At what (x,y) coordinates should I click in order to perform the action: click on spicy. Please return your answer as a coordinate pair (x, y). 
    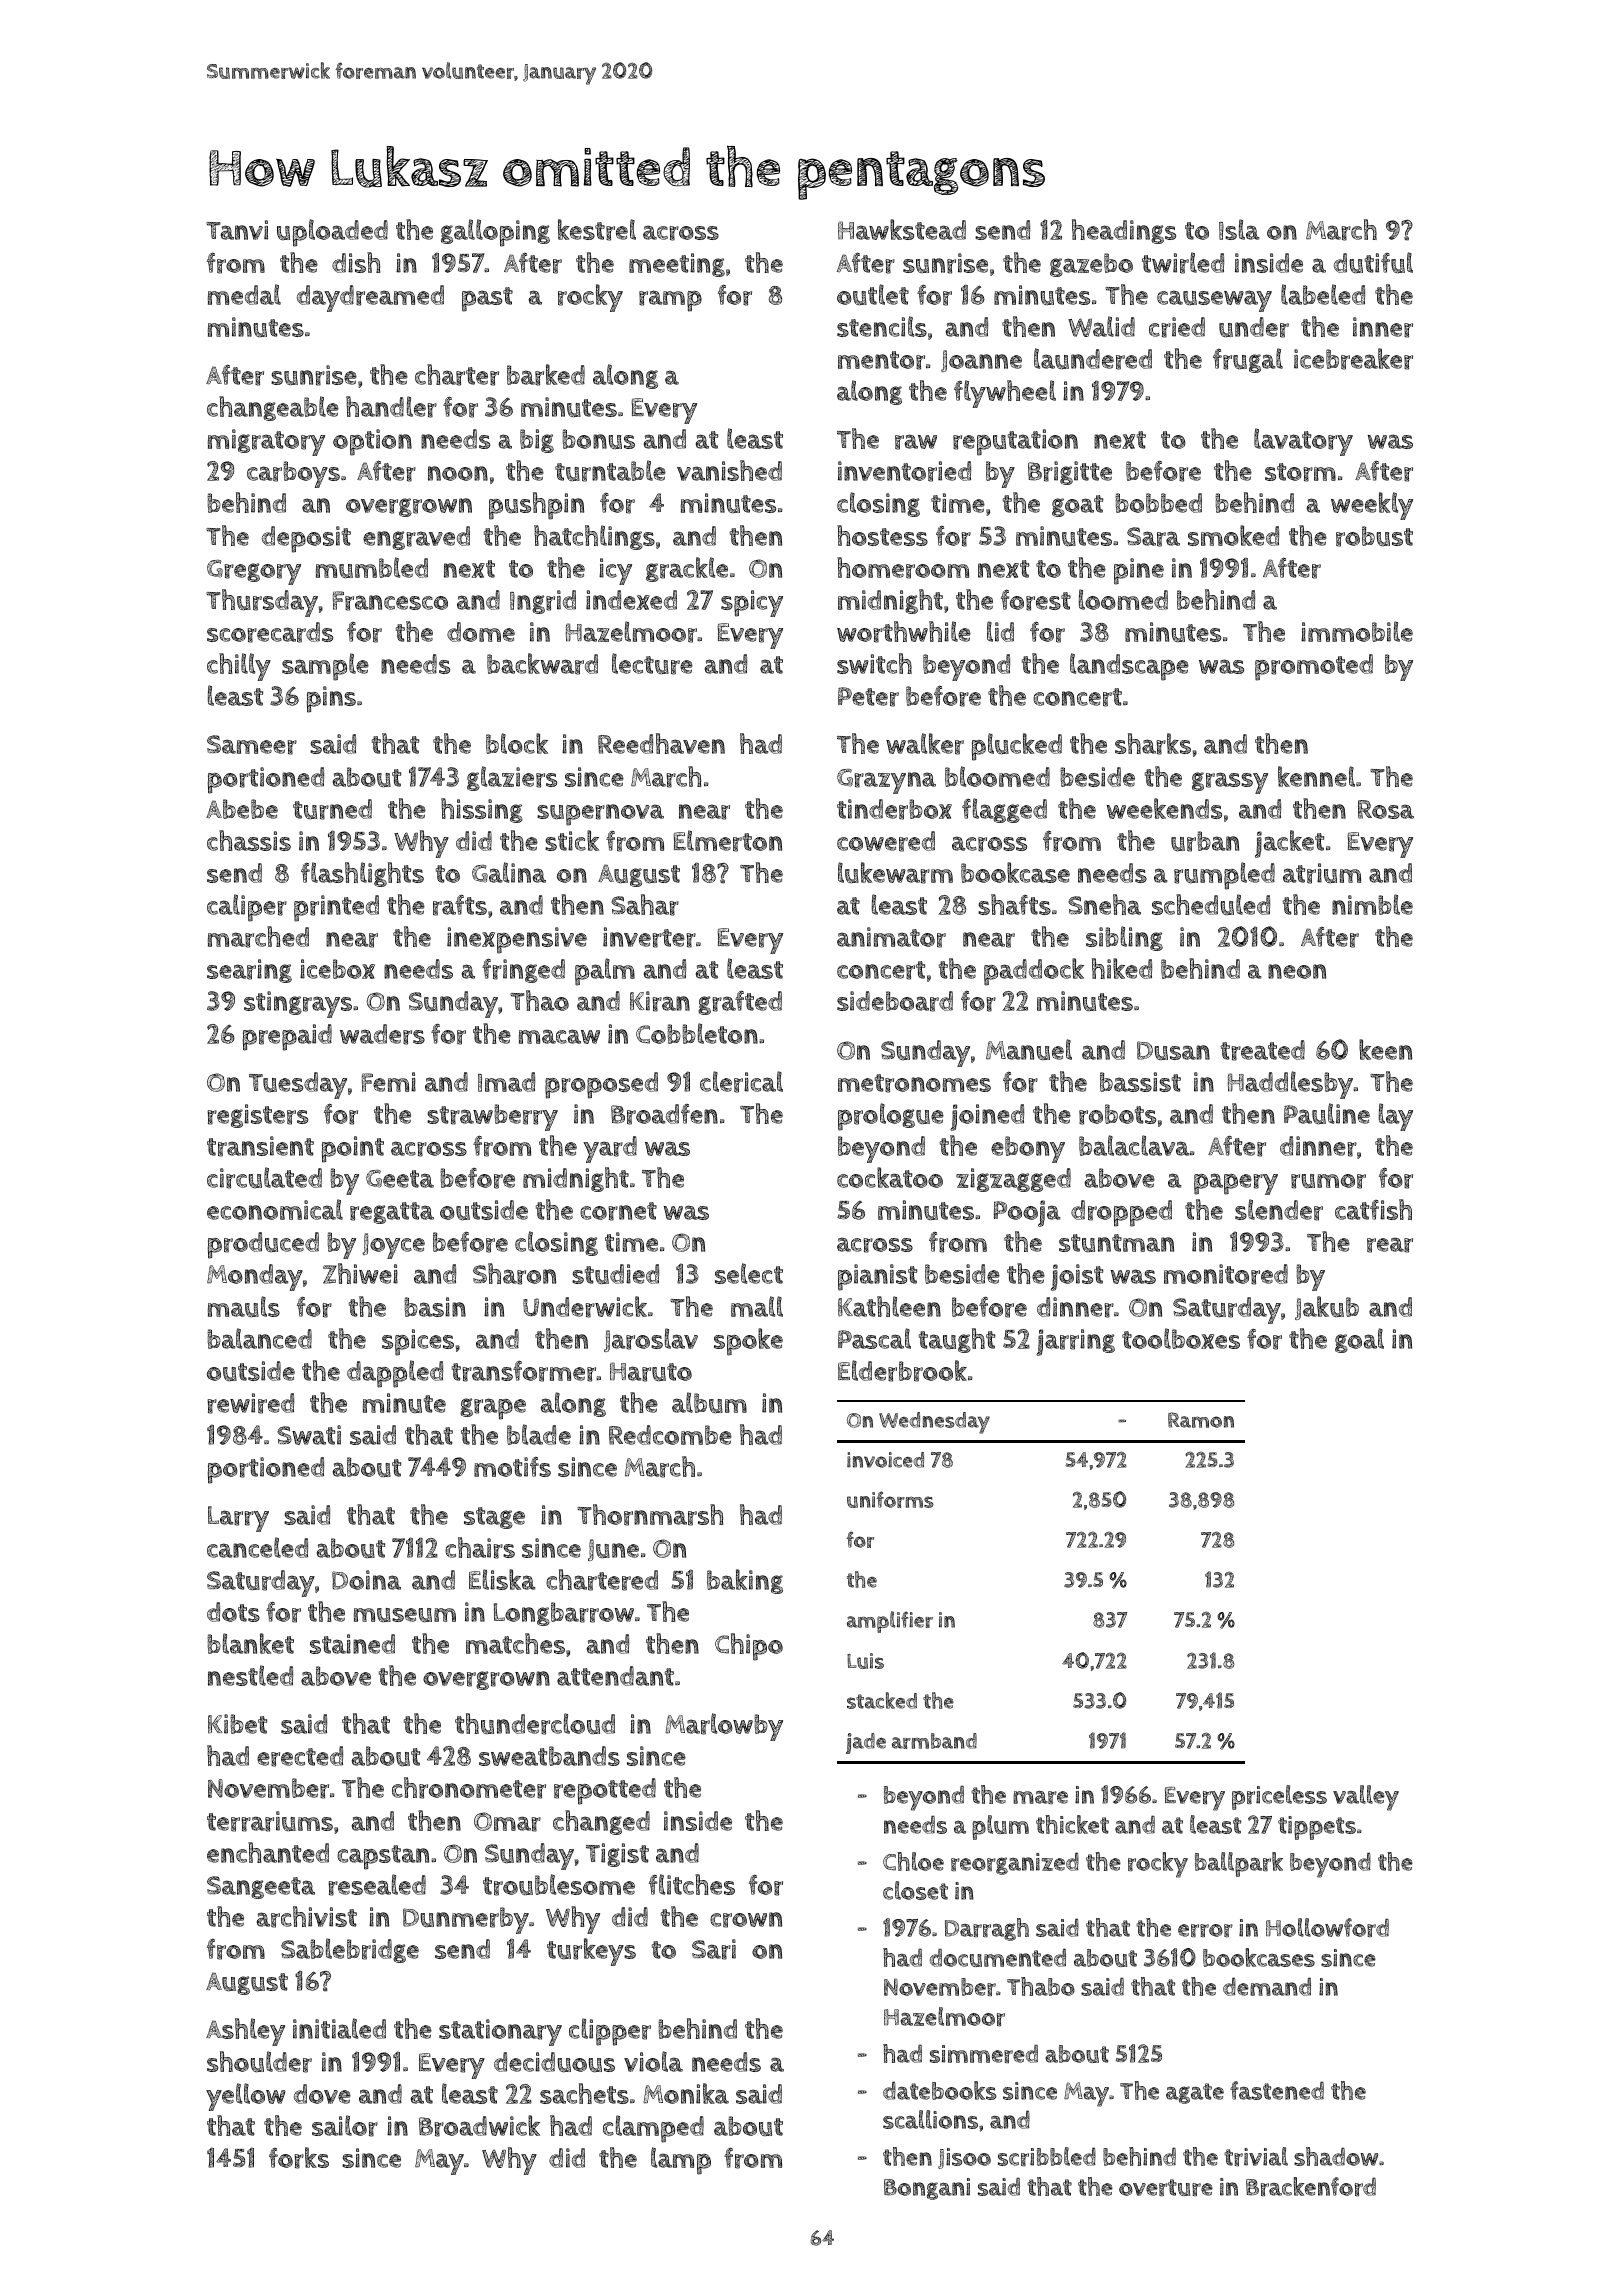
    Looking at the image, I should click on (752, 603).
